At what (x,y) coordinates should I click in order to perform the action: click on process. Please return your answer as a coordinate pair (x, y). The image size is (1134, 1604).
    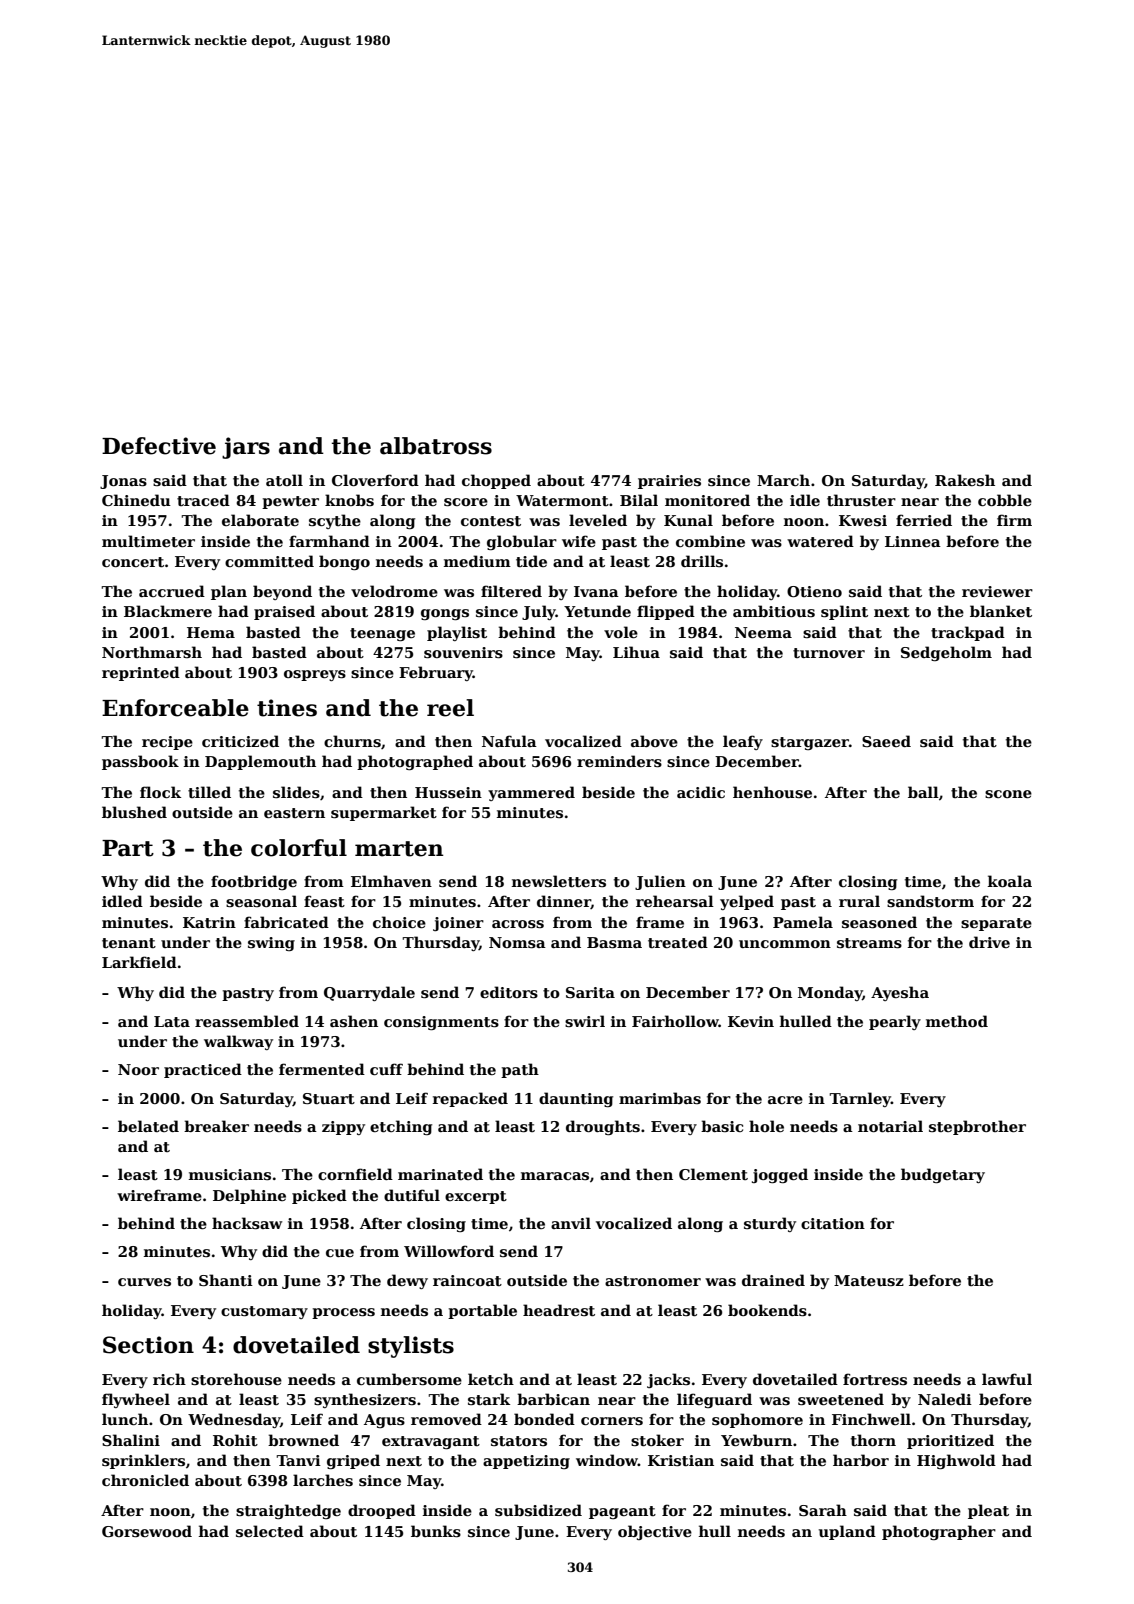
    Looking at the image, I should click on (343, 1313).
